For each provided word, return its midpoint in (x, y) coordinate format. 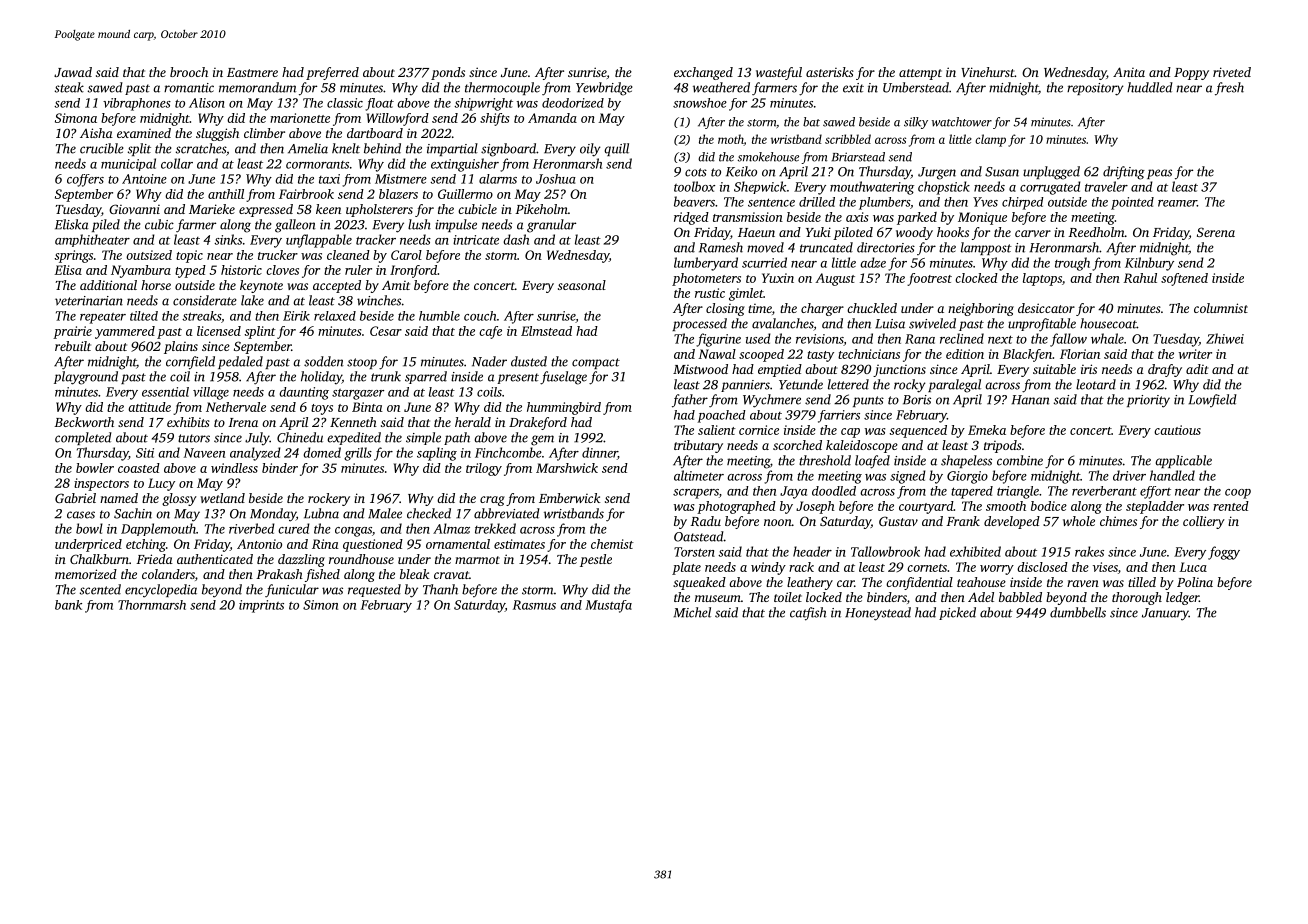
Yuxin (778, 278)
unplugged (1051, 173)
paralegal (954, 386)
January (1165, 614)
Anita (1129, 72)
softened (1184, 279)
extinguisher (465, 165)
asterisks (830, 72)
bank (68, 605)
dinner (600, 453)
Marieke (212, 209)
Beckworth (84, 422)
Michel (692, 612)
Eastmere (252, 72)
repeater (103, 318)
